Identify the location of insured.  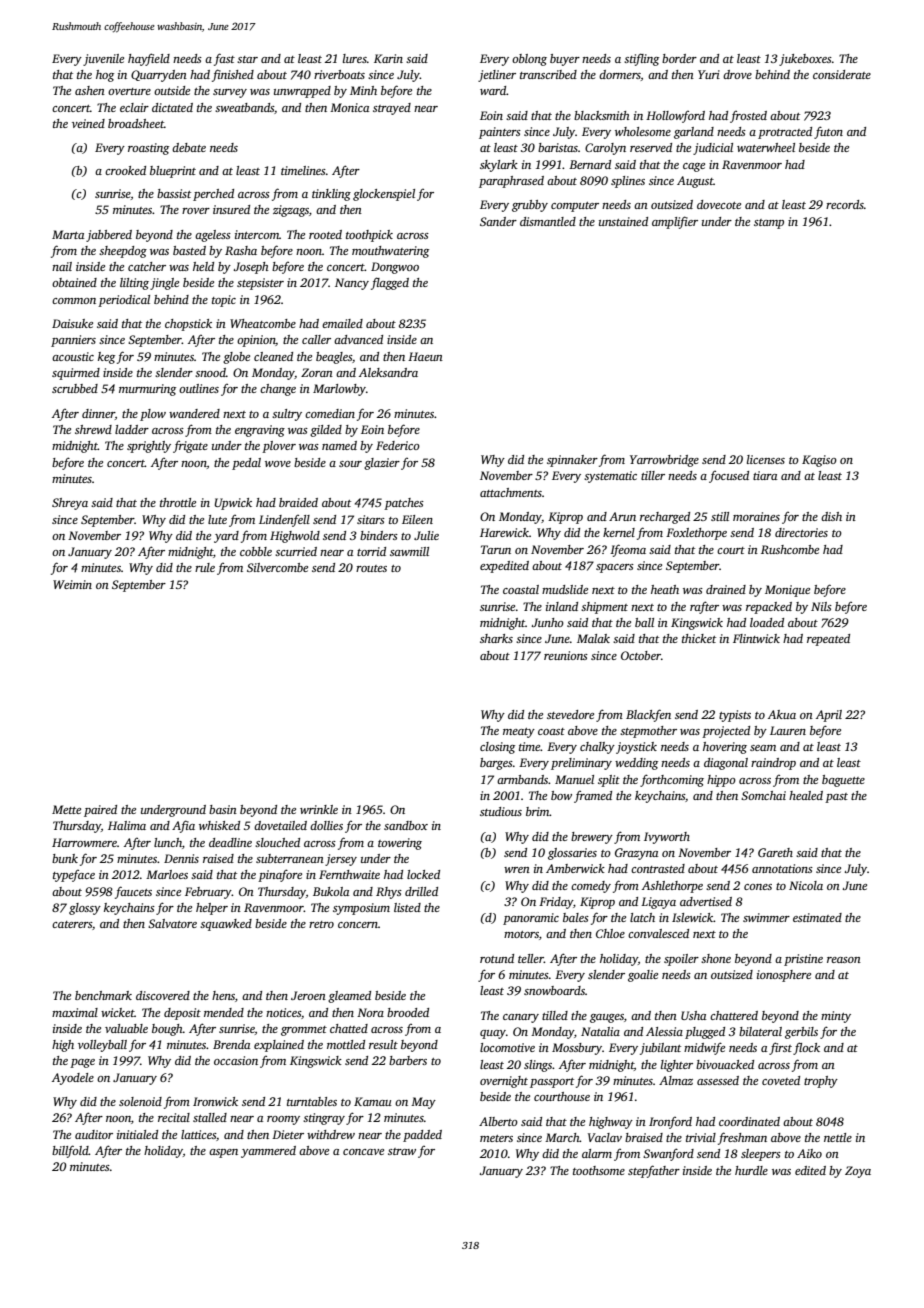
(231, 209).
